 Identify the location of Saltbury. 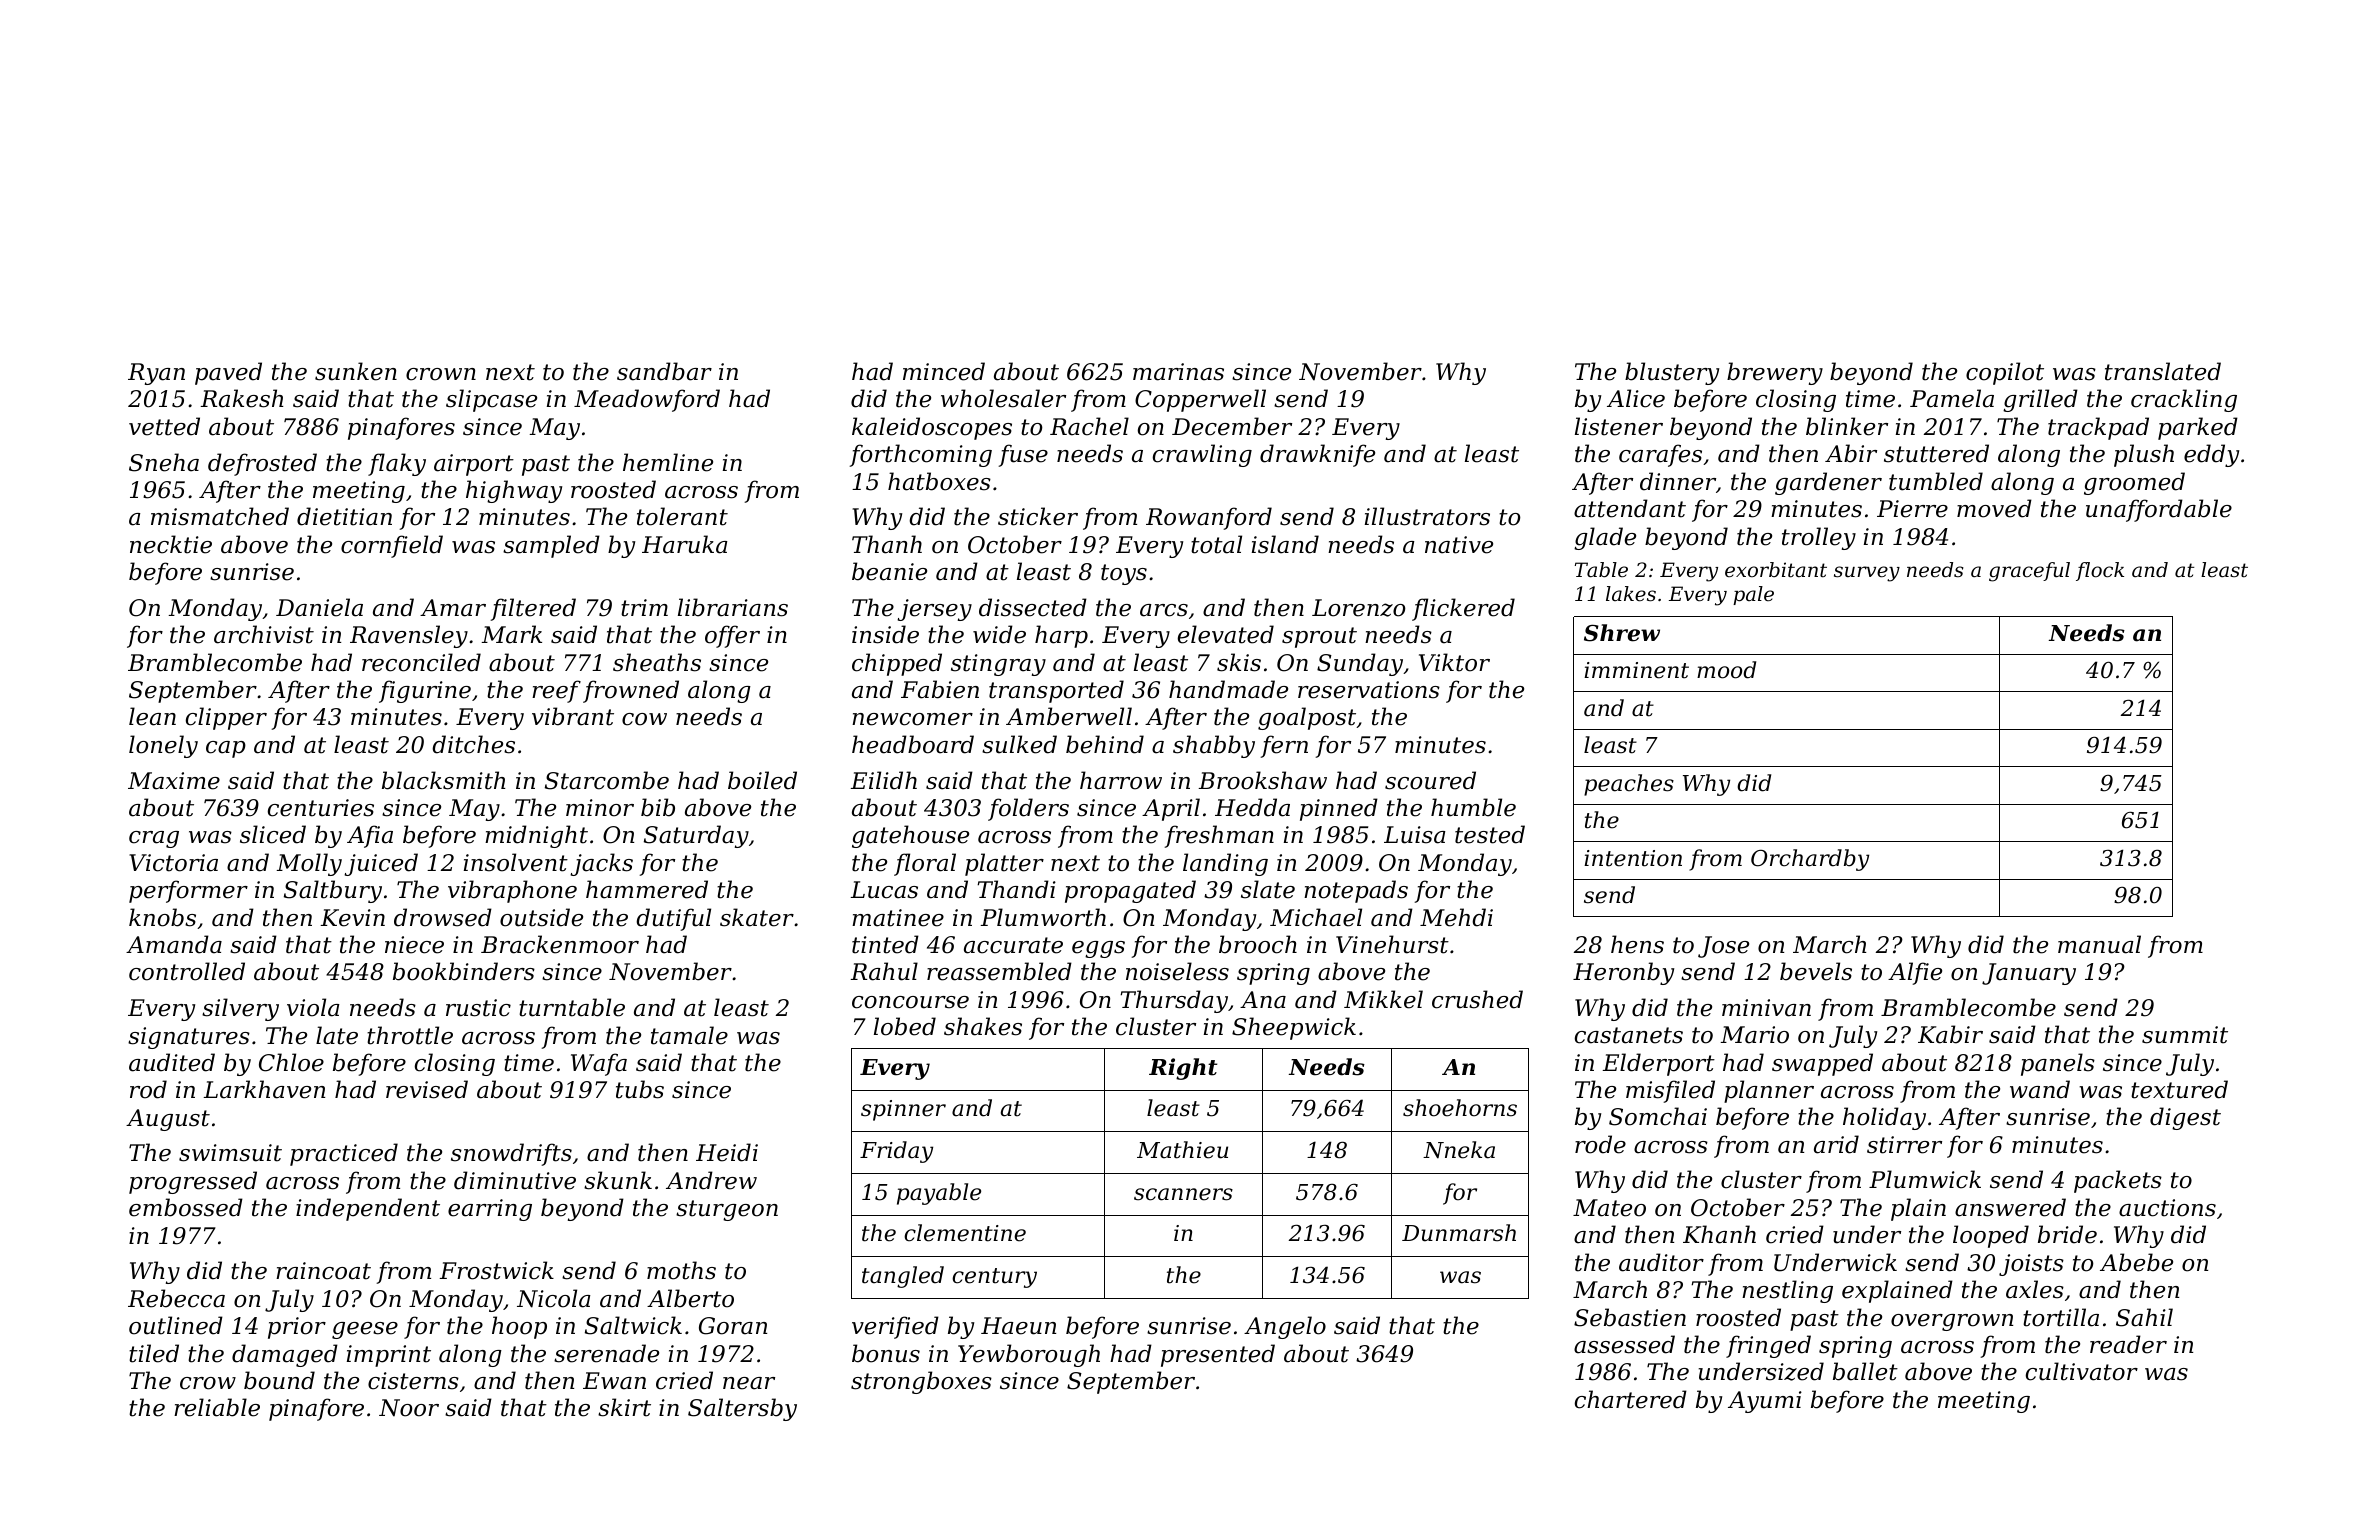
(333, 891).
